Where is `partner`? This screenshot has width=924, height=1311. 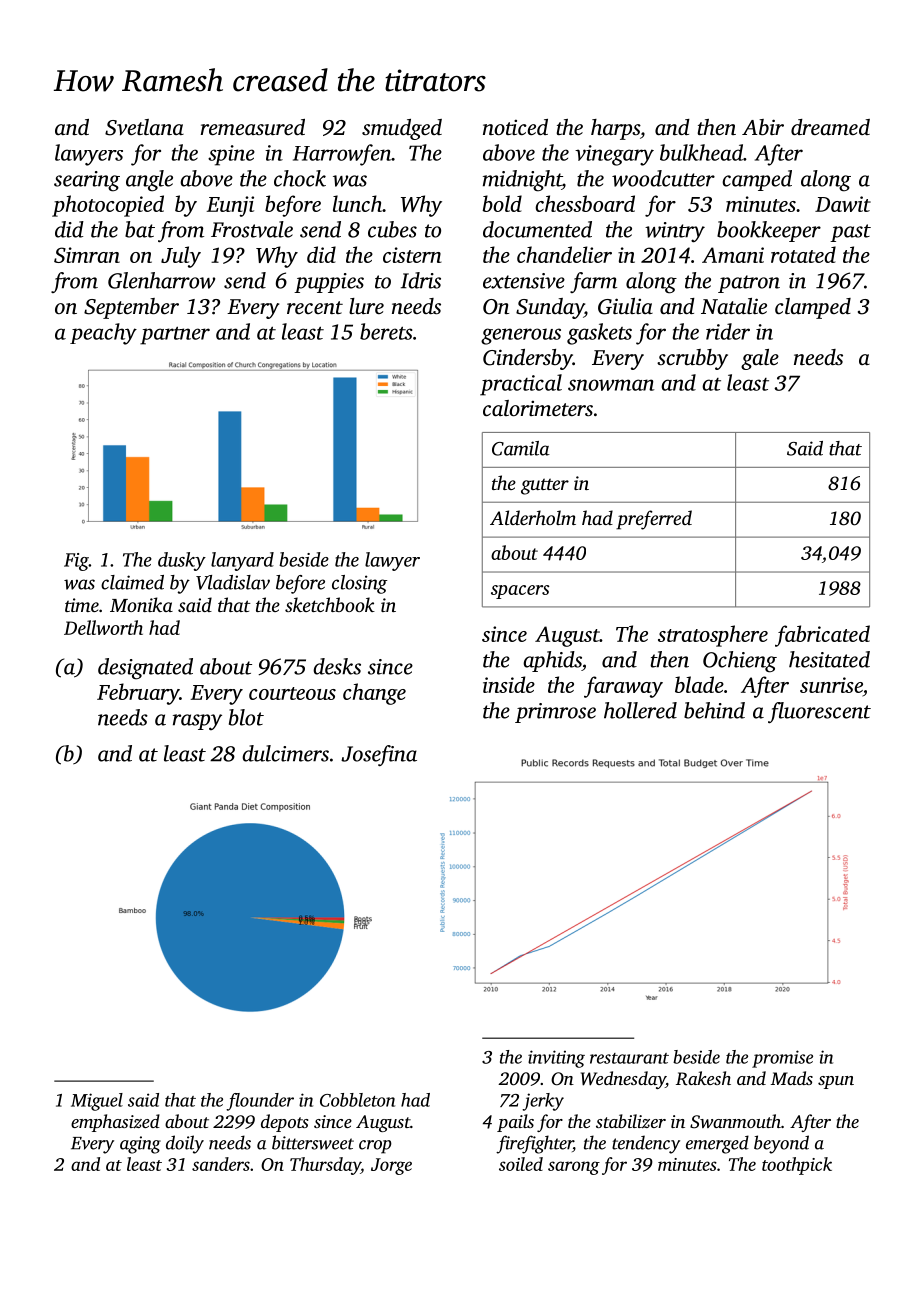
partner is located at coordinates (175, 335).
